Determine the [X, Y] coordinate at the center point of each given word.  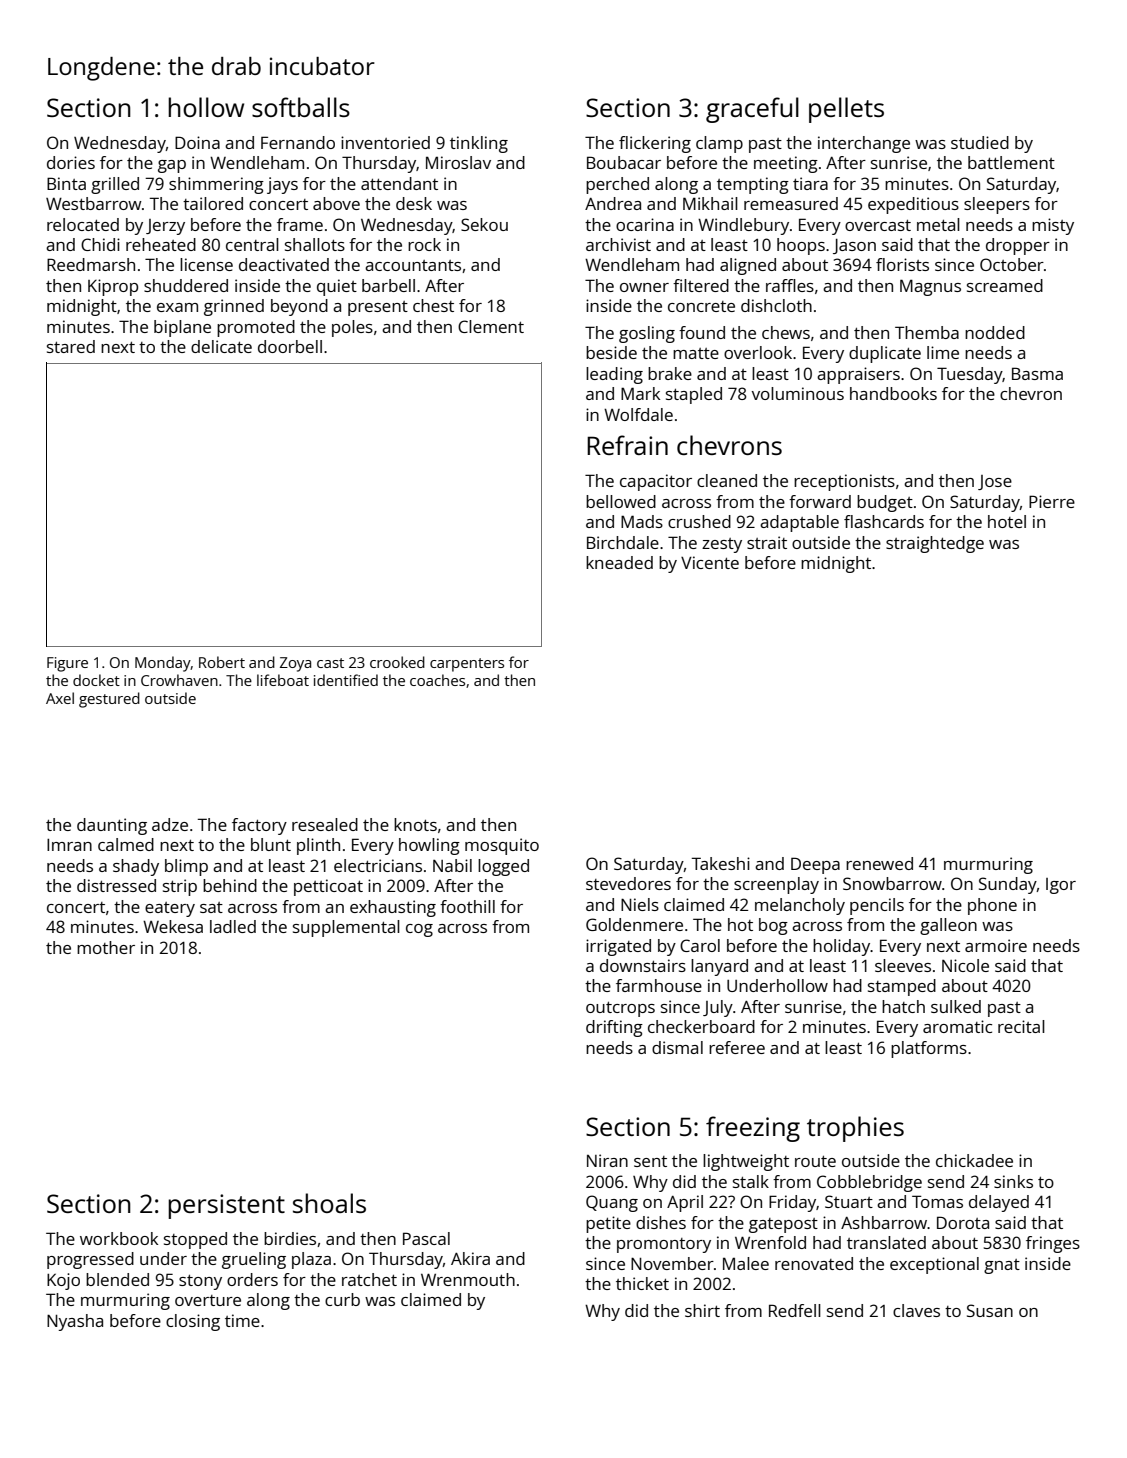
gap [172, 166]
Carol [700, 945]
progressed [90, 1260]
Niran [607, 1160]
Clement [491, 326]
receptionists [844, 482]
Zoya [295, 664]
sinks [1013, 1181]
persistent [226, 1206]
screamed [1005, 285]
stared [71, 346]
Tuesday [970, 375]
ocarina [645, 224]
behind [230, 885]
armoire [996, 945]
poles [352, 328]
